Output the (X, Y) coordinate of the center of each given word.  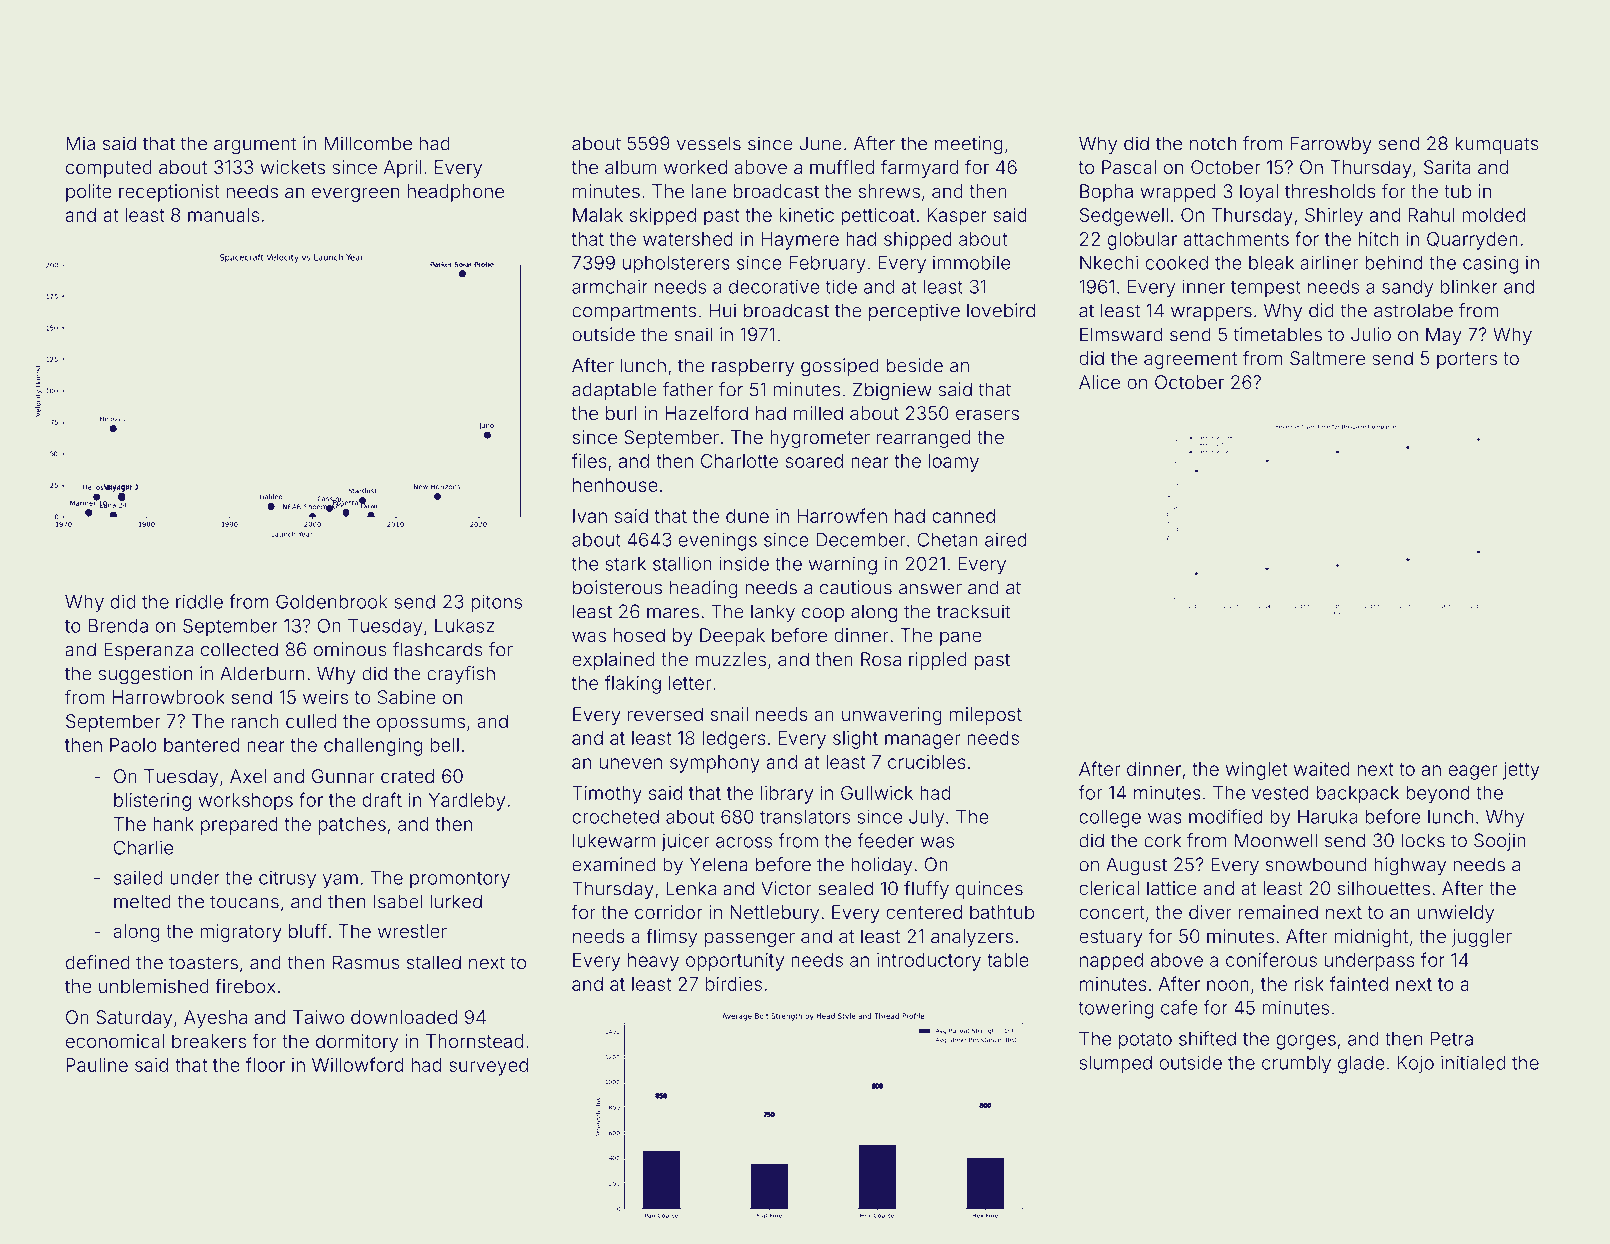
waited (1321, 769)
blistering (152, 802)
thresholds (1330, 191)
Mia (80, 143)
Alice (1099, 382)
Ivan (590, 516)
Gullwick (877, 793)
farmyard (919, 168)
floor (265, 1064)
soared (814, 461)
